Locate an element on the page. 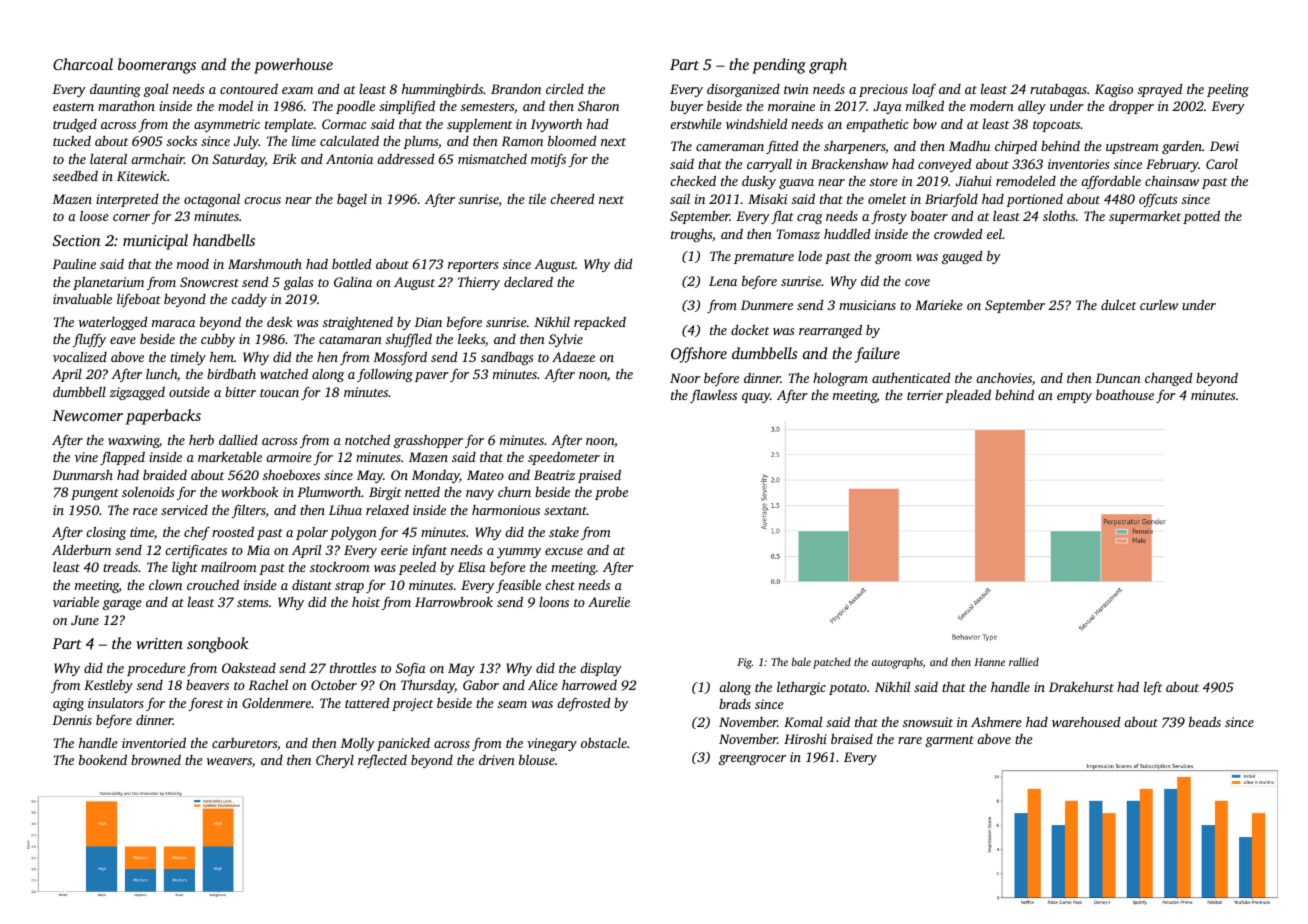  armchair is located at coordinates (157, 159).
